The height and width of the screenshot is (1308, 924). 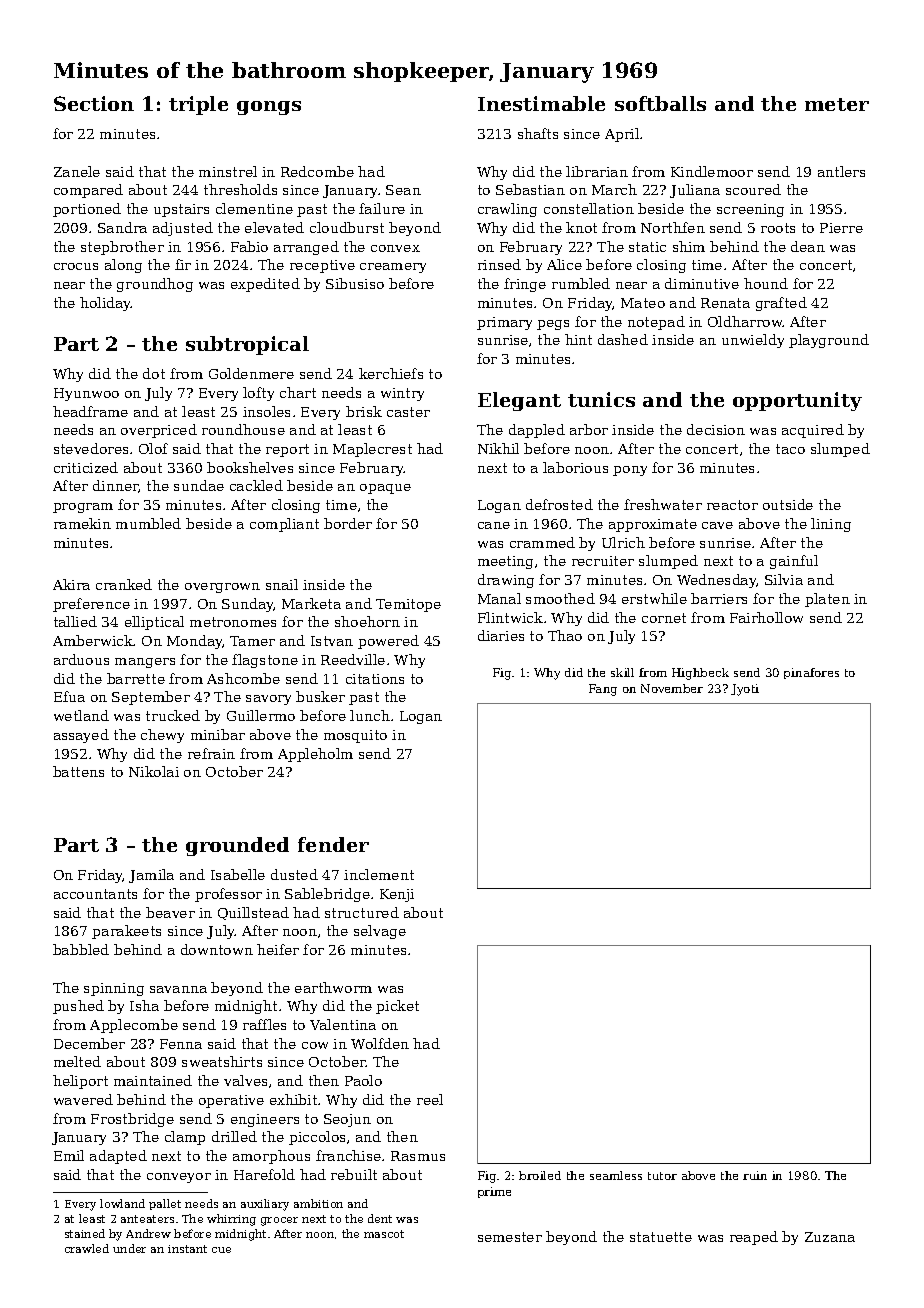 What do you see at coordinates (94, 103) in the screenshot?
I see `Section` at bounding box center [94, 103].
